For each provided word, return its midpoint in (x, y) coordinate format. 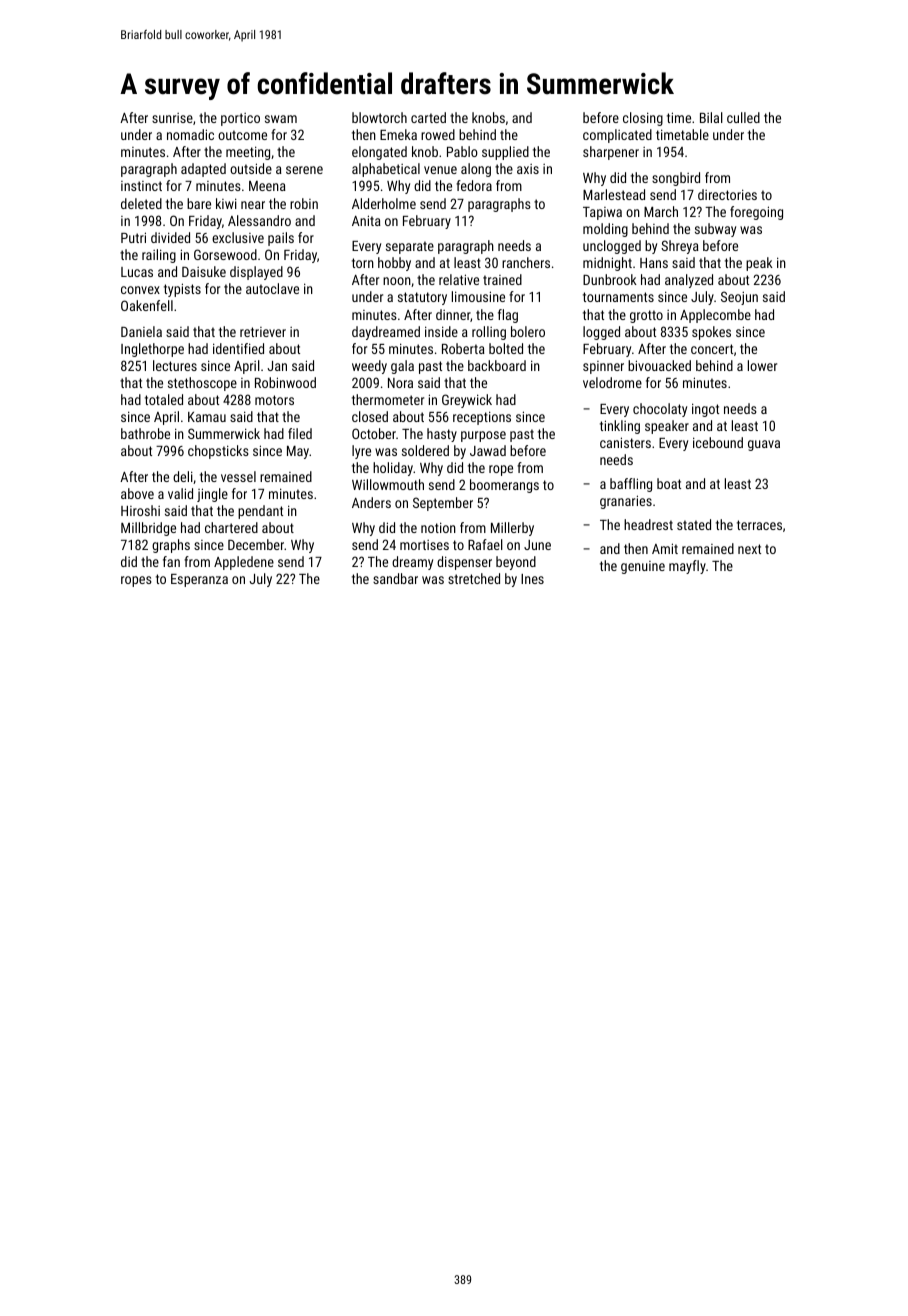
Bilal (711, 117)
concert (712, 349)
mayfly (687, 567)
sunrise (172, 118)
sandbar (395, 578)
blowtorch (379, 117)
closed (370, 416)
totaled (164, 399)
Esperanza (199, 580)
